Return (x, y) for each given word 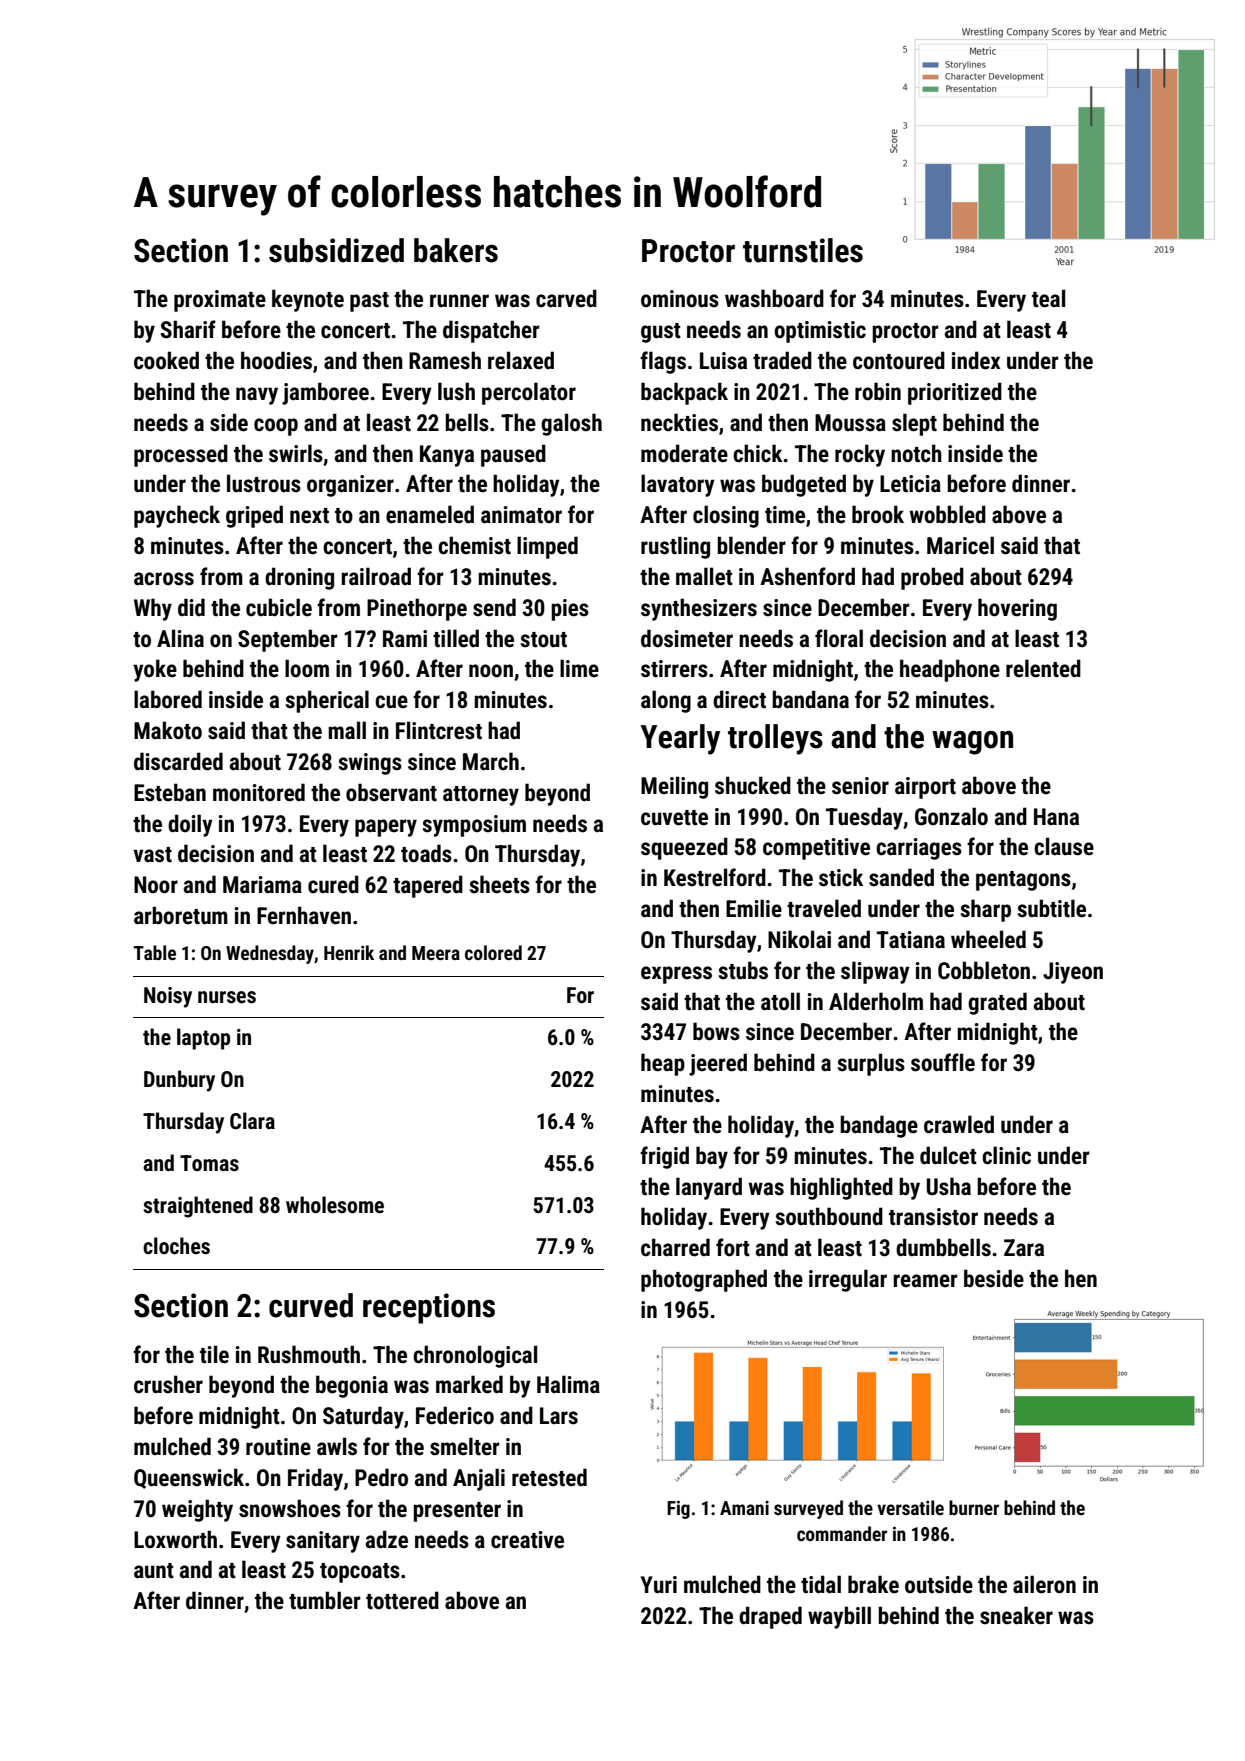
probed (932, 578)
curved (311, 1305)
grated (997, 1003)
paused (513, 455)
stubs (743, 970)
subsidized (336, 250)
